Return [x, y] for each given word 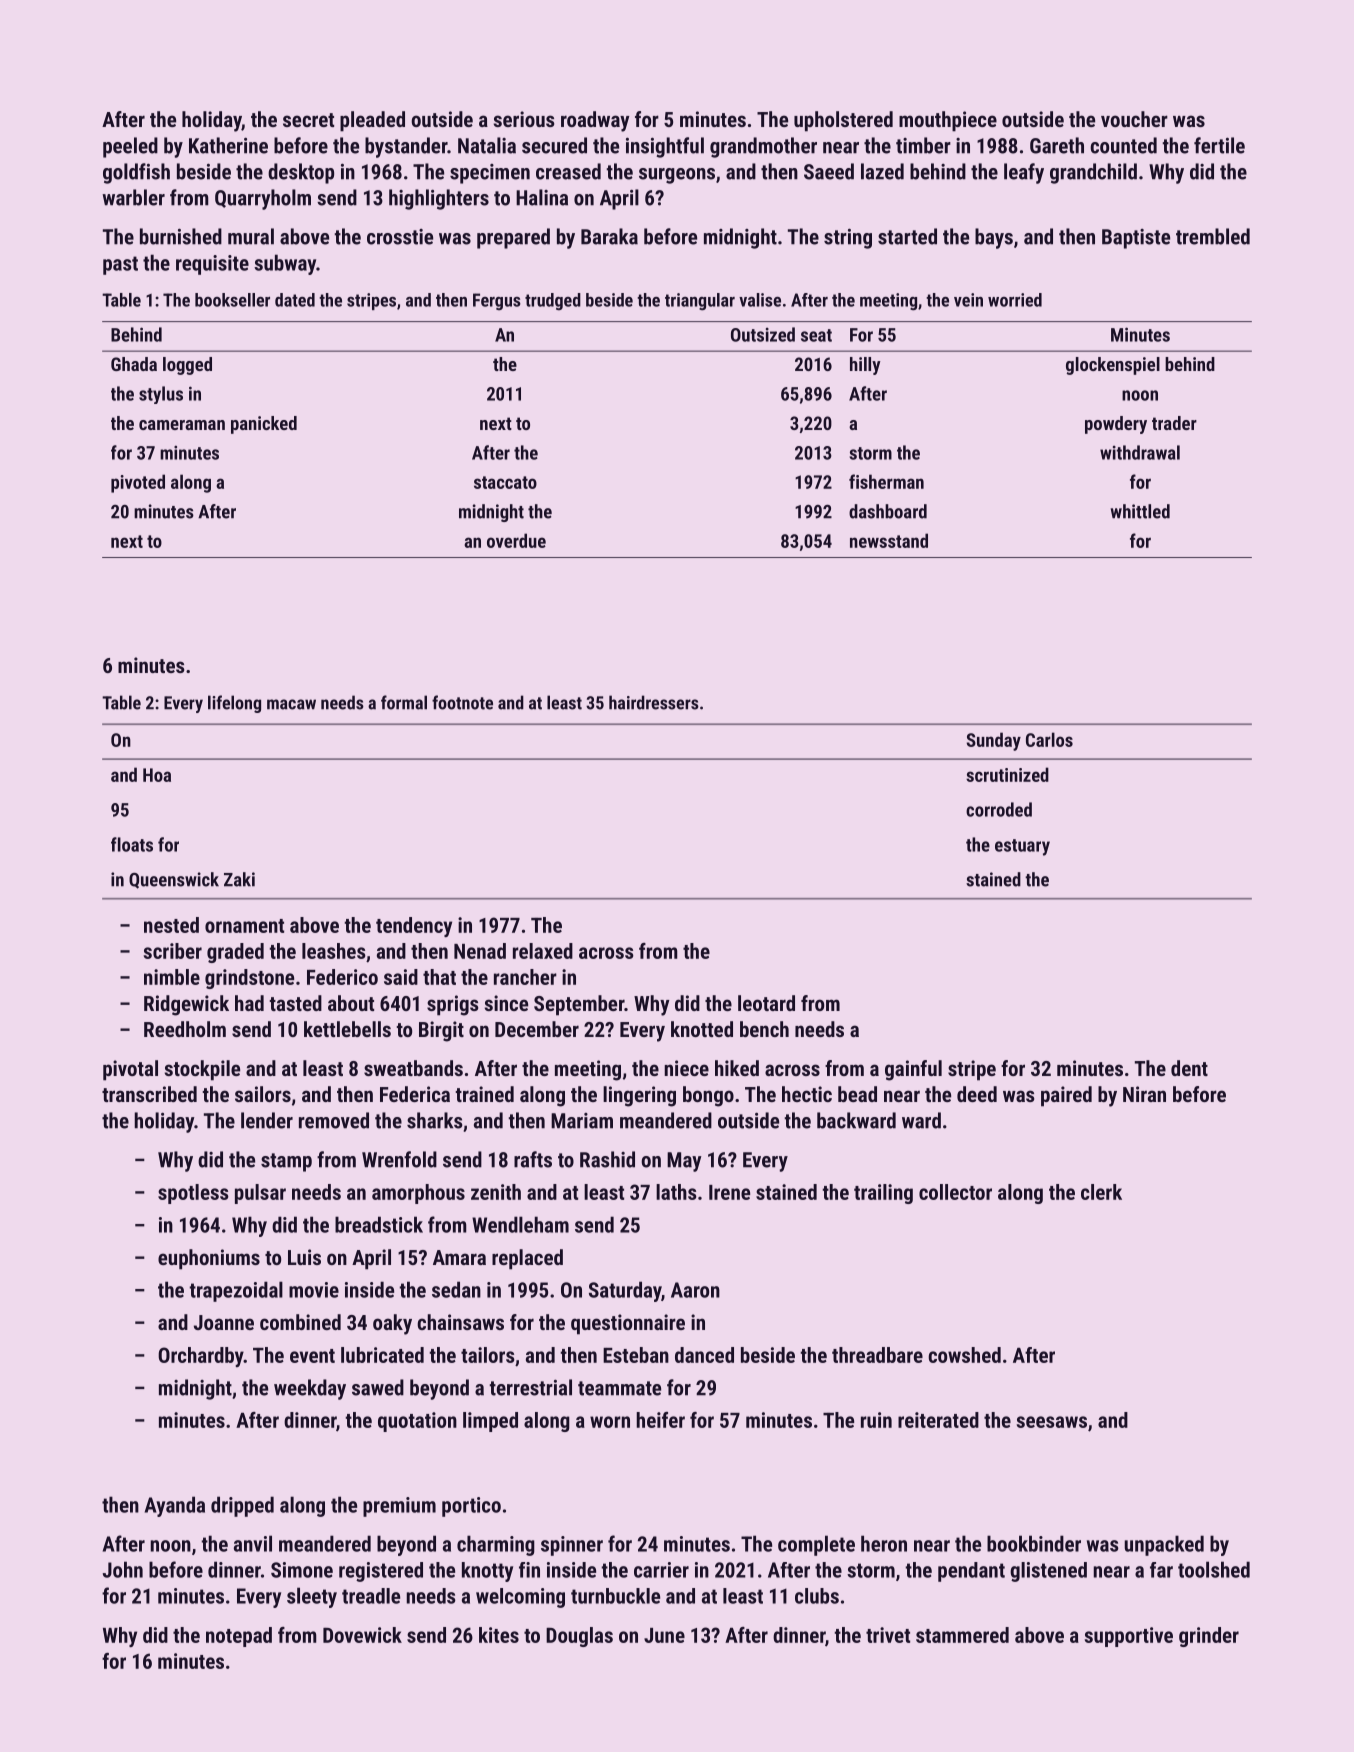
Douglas [579, 1637]
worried [1015, 300]
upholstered [843, 121]
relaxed [543, 951]
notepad [239, 1637]
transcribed [149, 1094]
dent [1189, 1068]
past [120, 265]
